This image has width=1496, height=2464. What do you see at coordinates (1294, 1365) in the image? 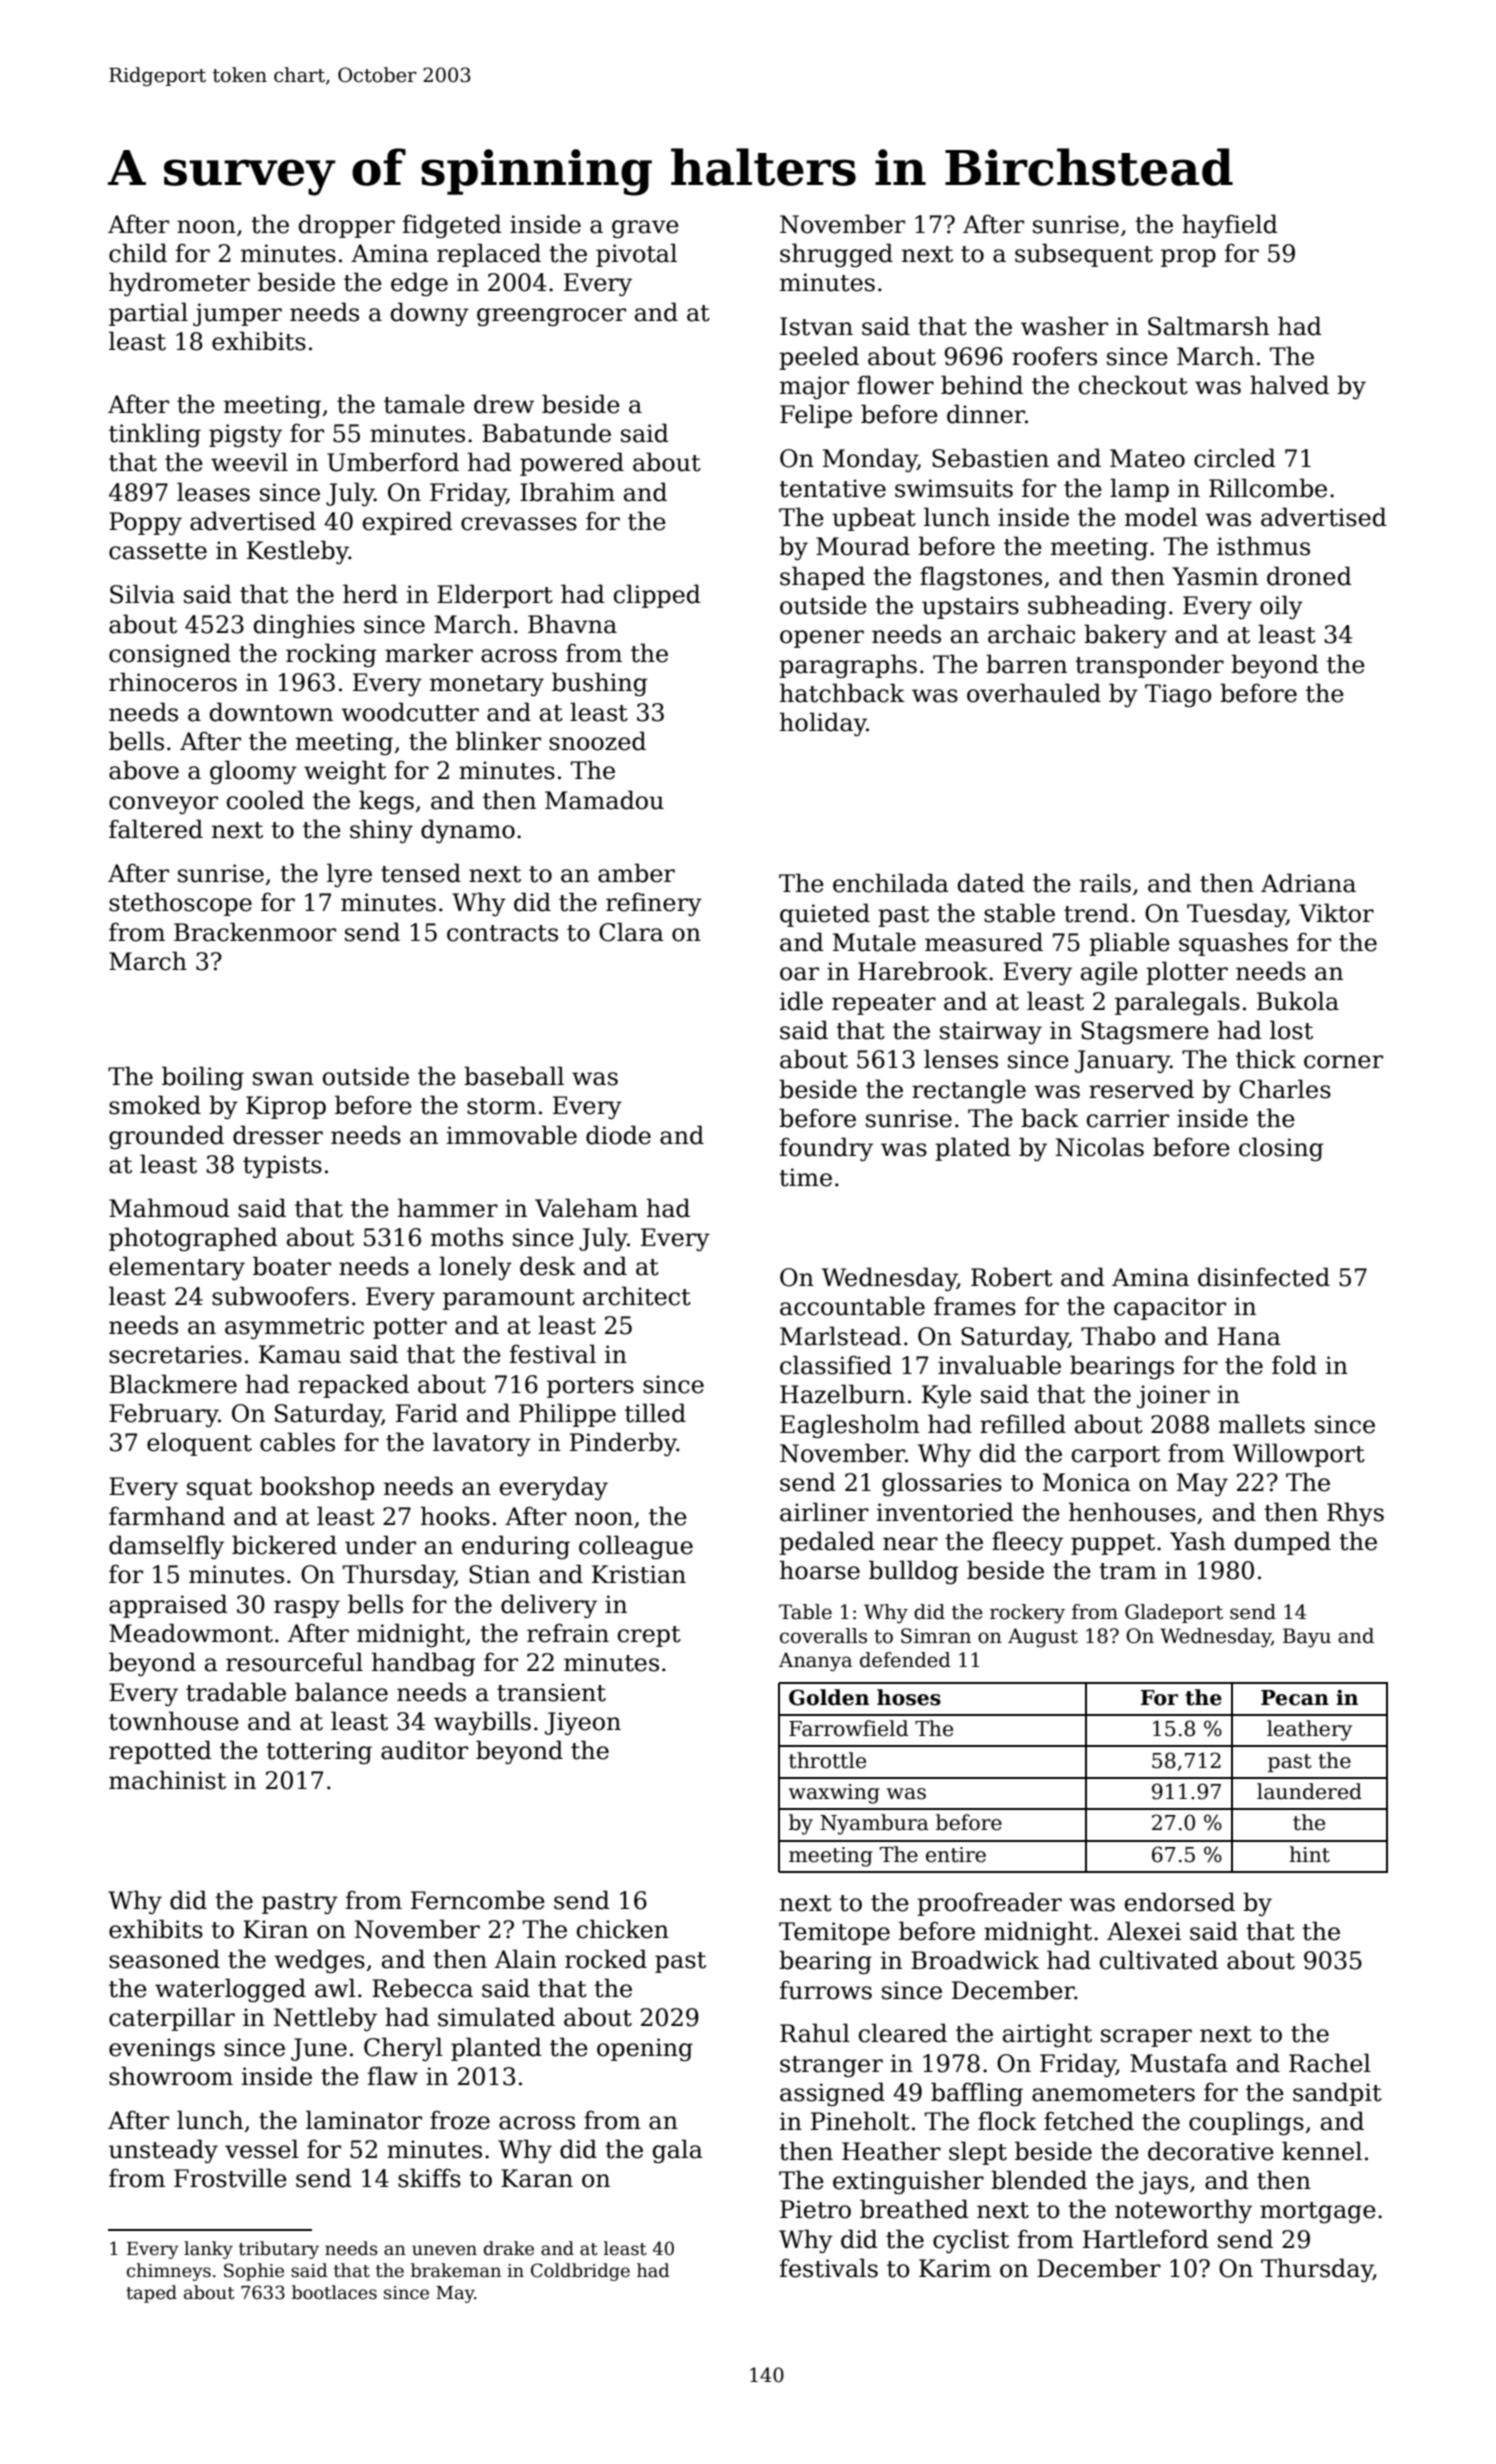
I see `fold` at bounding box center [1294, 1365].
